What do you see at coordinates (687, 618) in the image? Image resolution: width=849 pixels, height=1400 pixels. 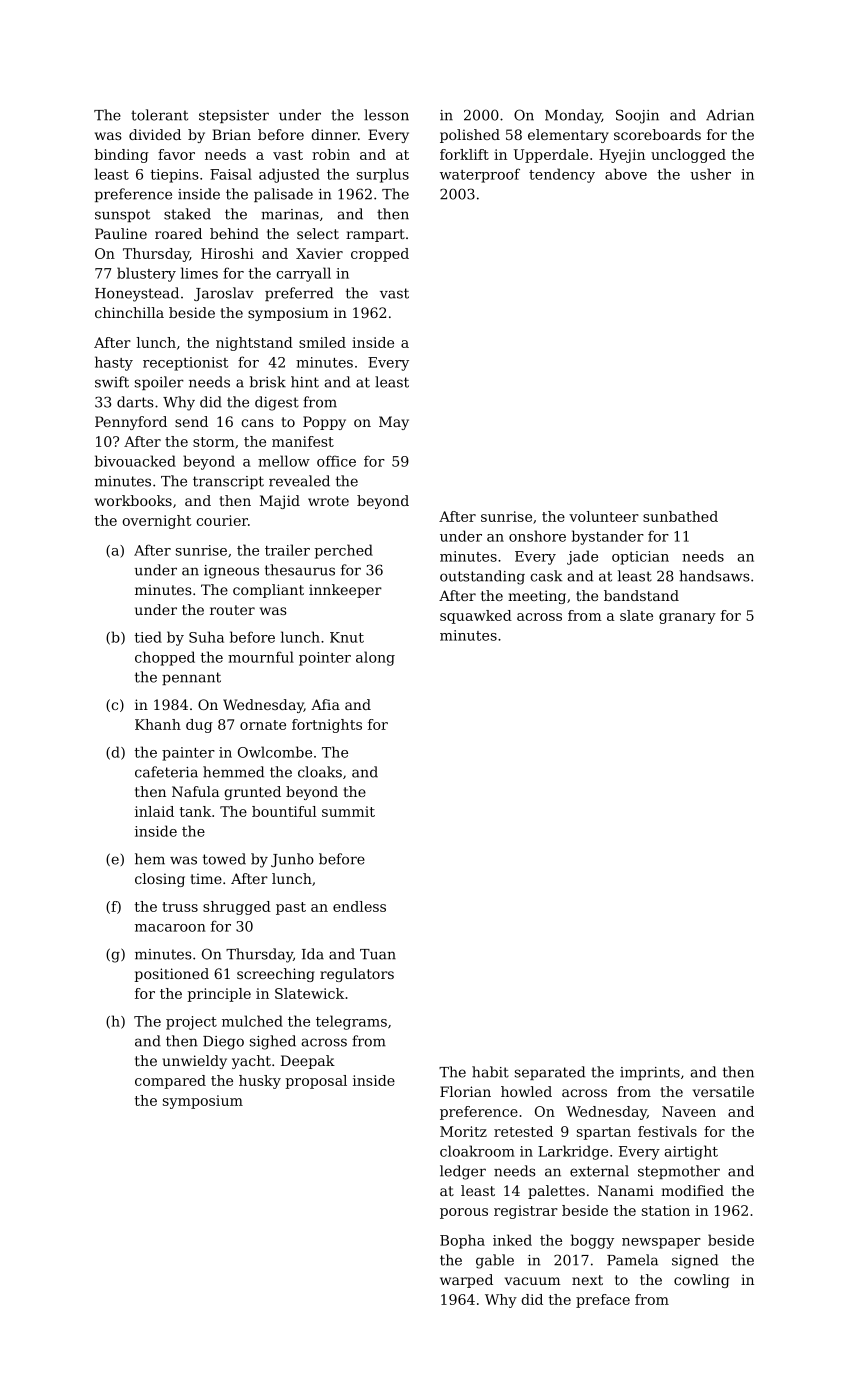 I see `granary` at bounding box center [687, 618].
